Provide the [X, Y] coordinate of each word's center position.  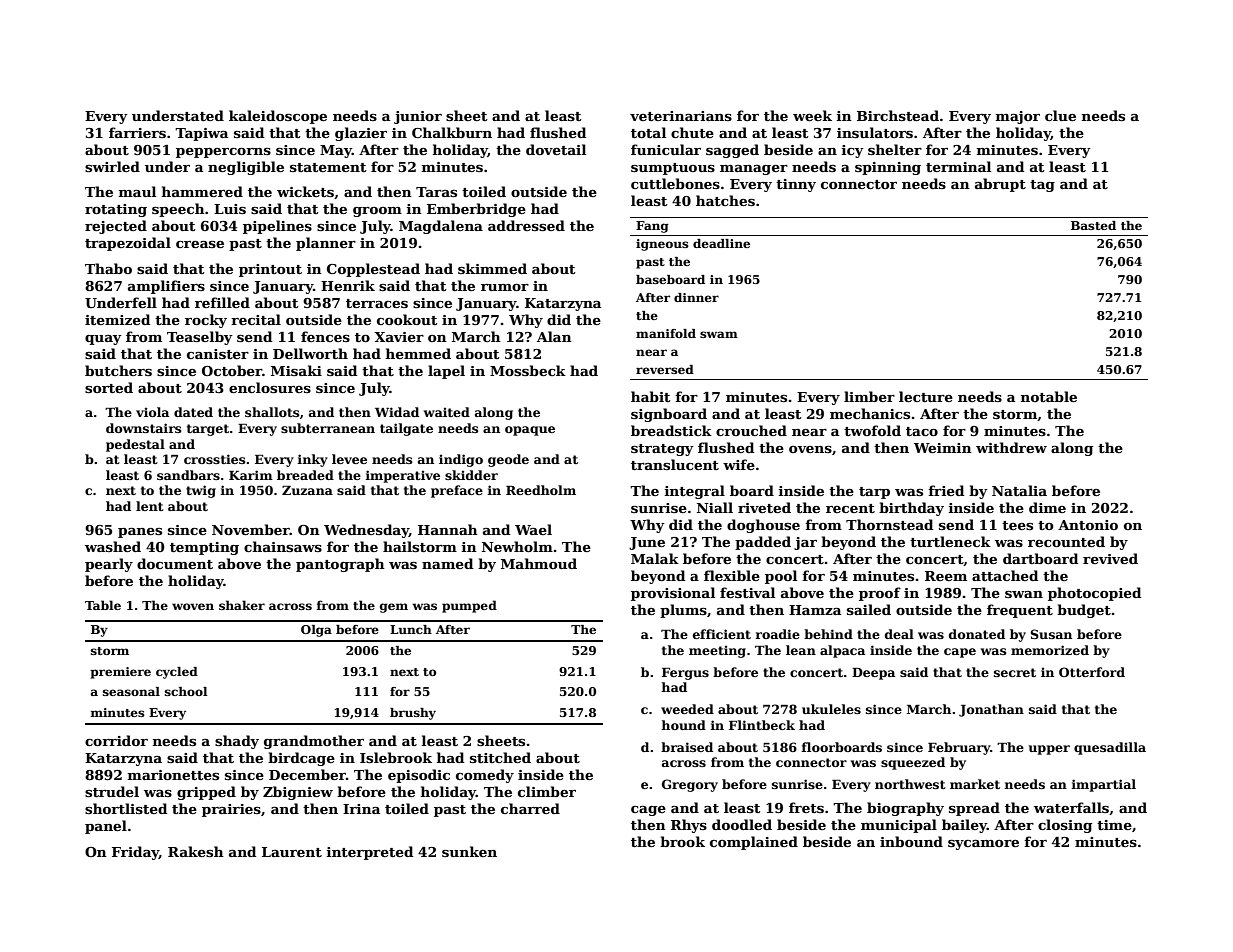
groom [377, 212]
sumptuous [673, 169]
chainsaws [283, 546]
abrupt [1000, 185]
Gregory [690, 785]
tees [1017, 525]
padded [763, 543]
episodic [419, 776]
